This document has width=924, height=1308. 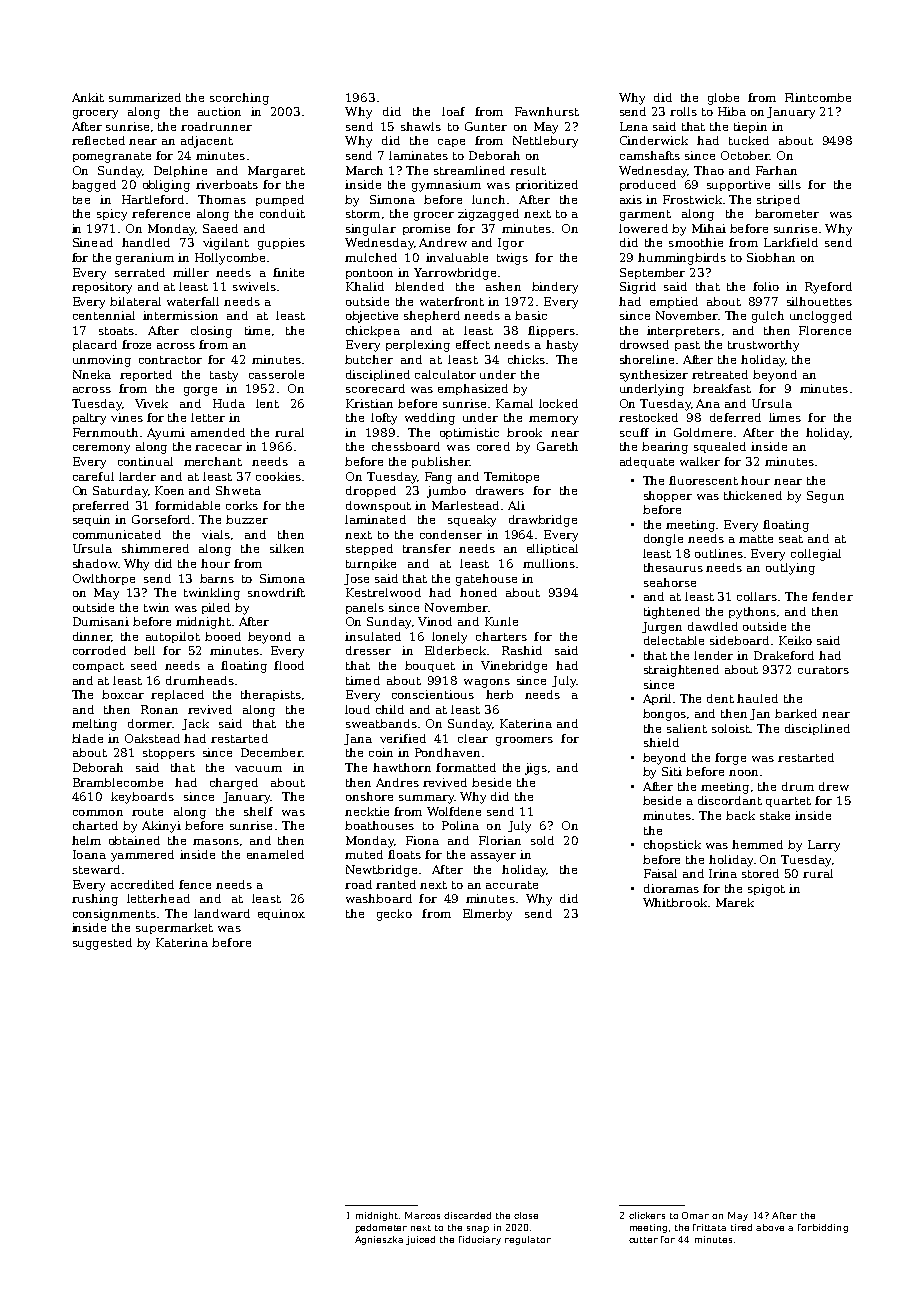 What do you see at coordinates (542, 840) in the document?
I see `sold` at bounding box center [542, 840].
